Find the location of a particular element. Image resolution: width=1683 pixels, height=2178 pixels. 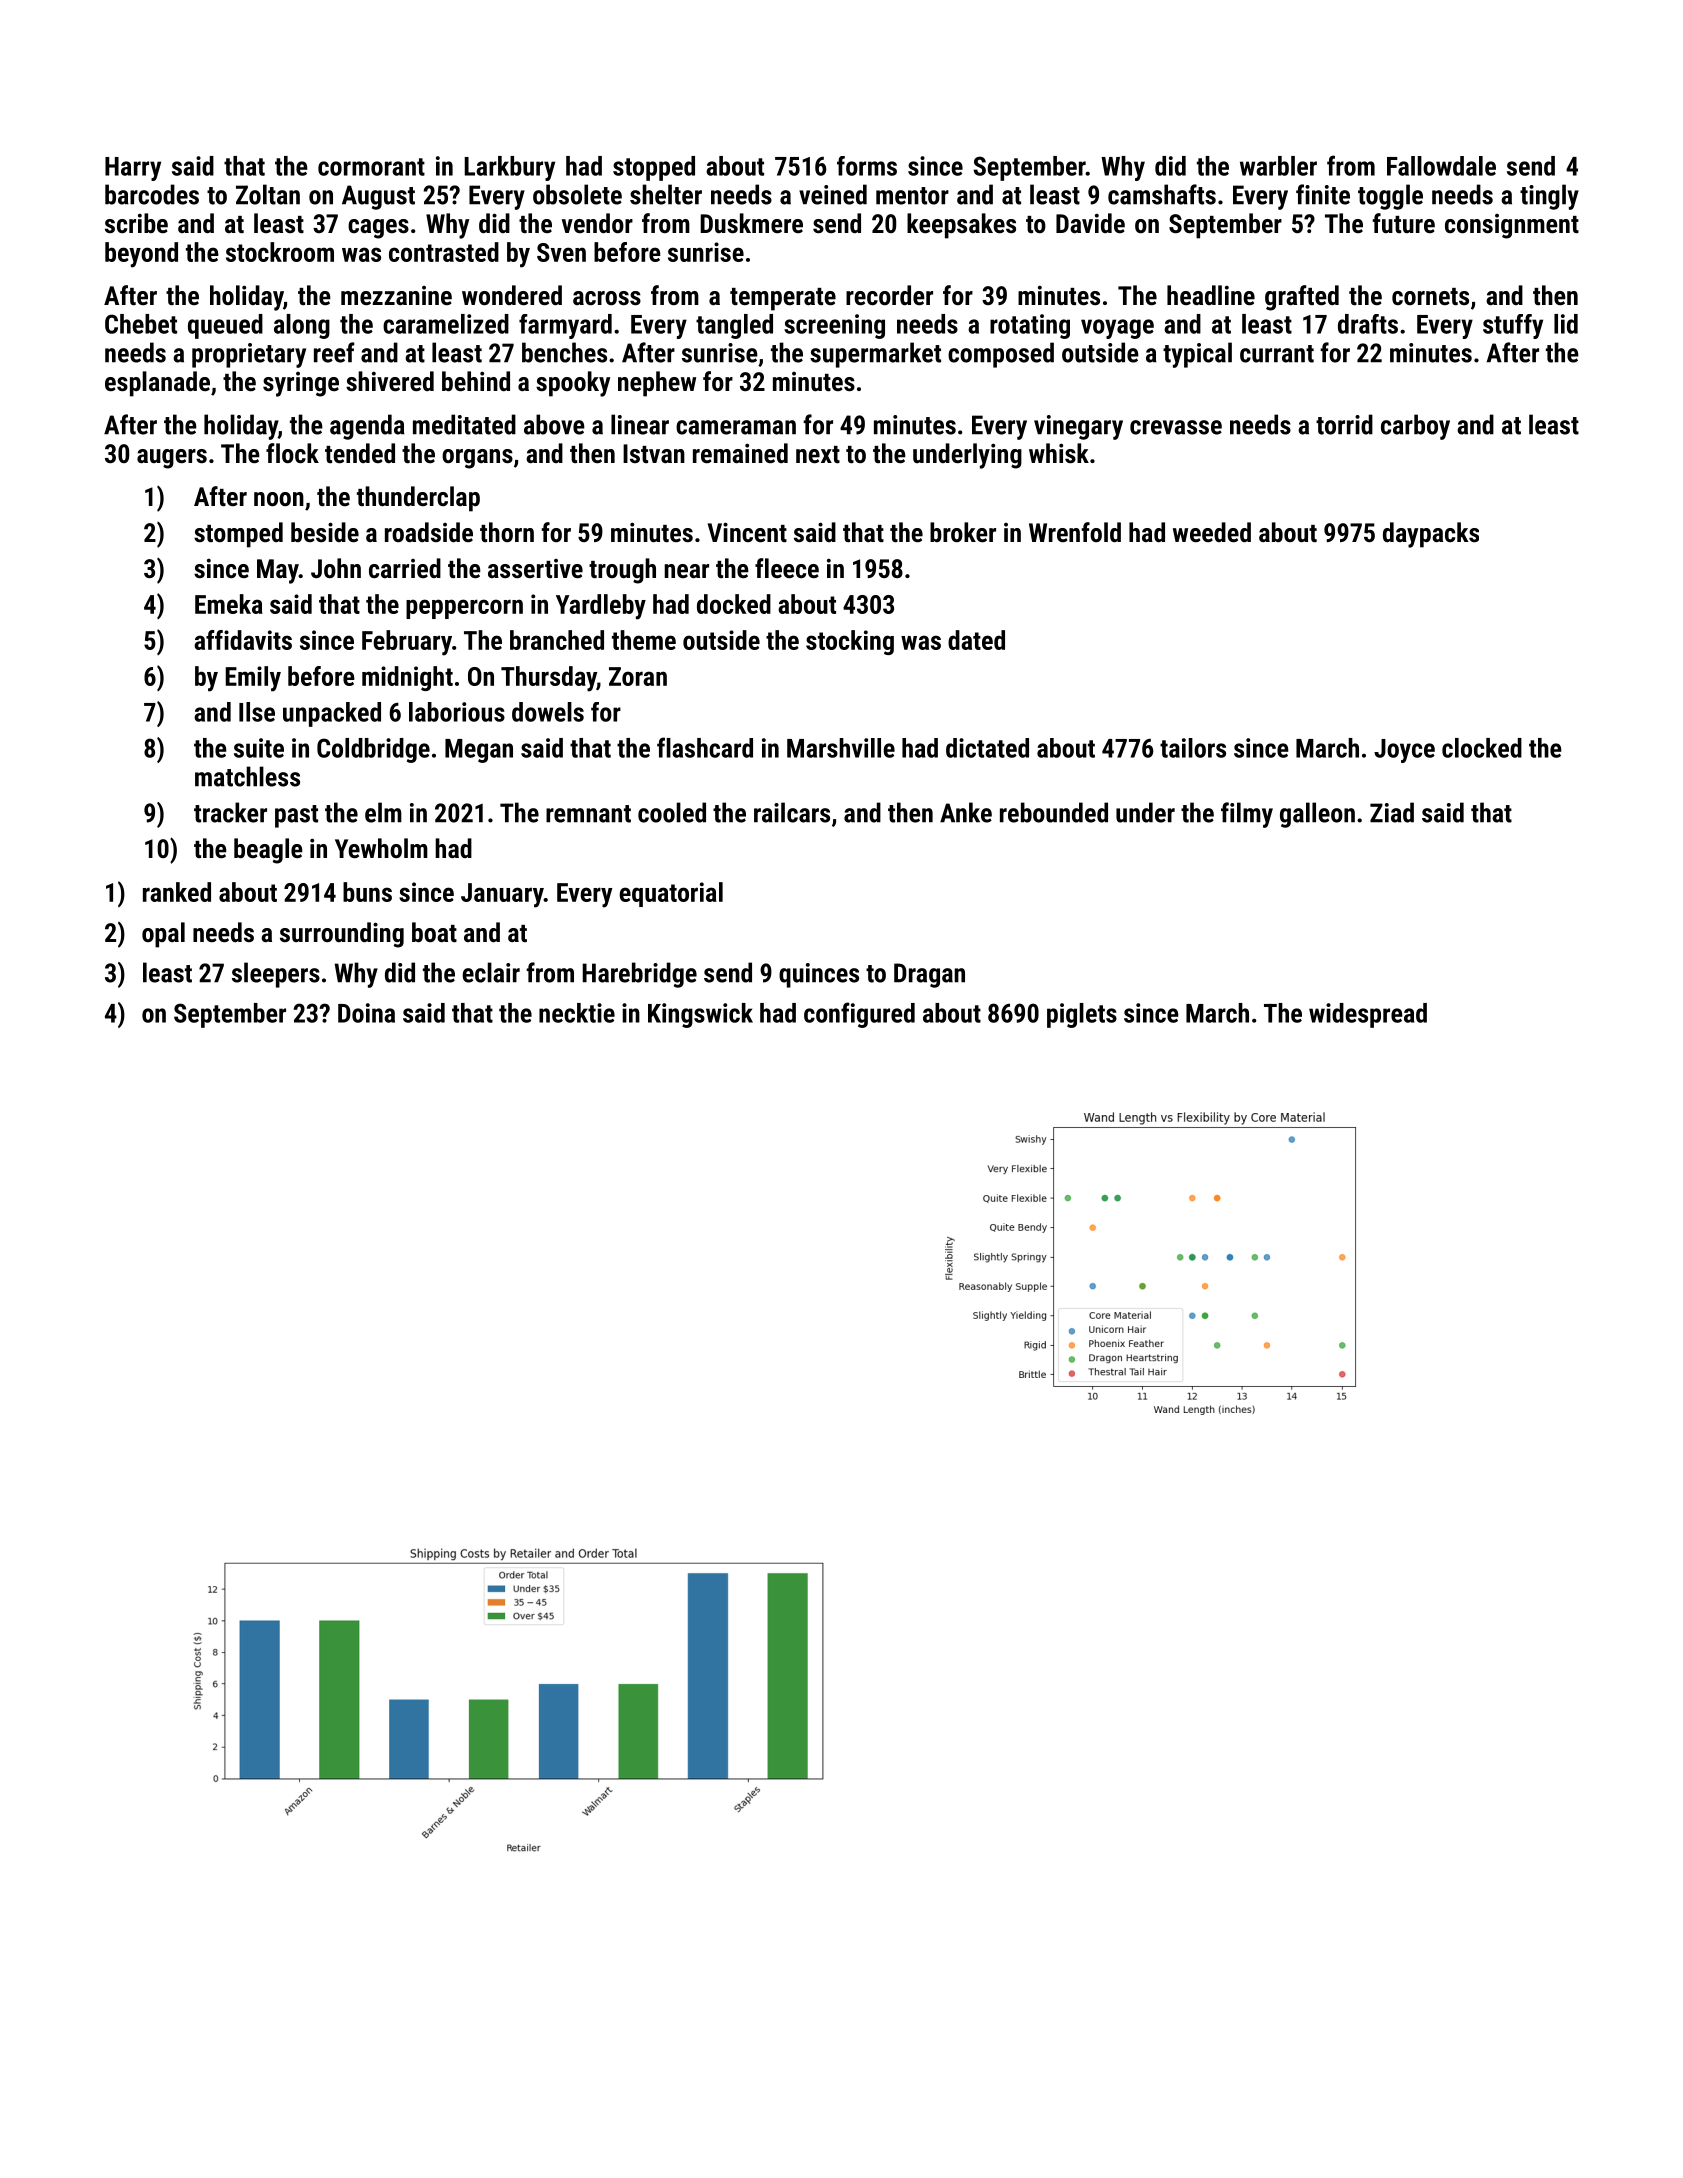

carboy is located at coordinates (1415, 427).
